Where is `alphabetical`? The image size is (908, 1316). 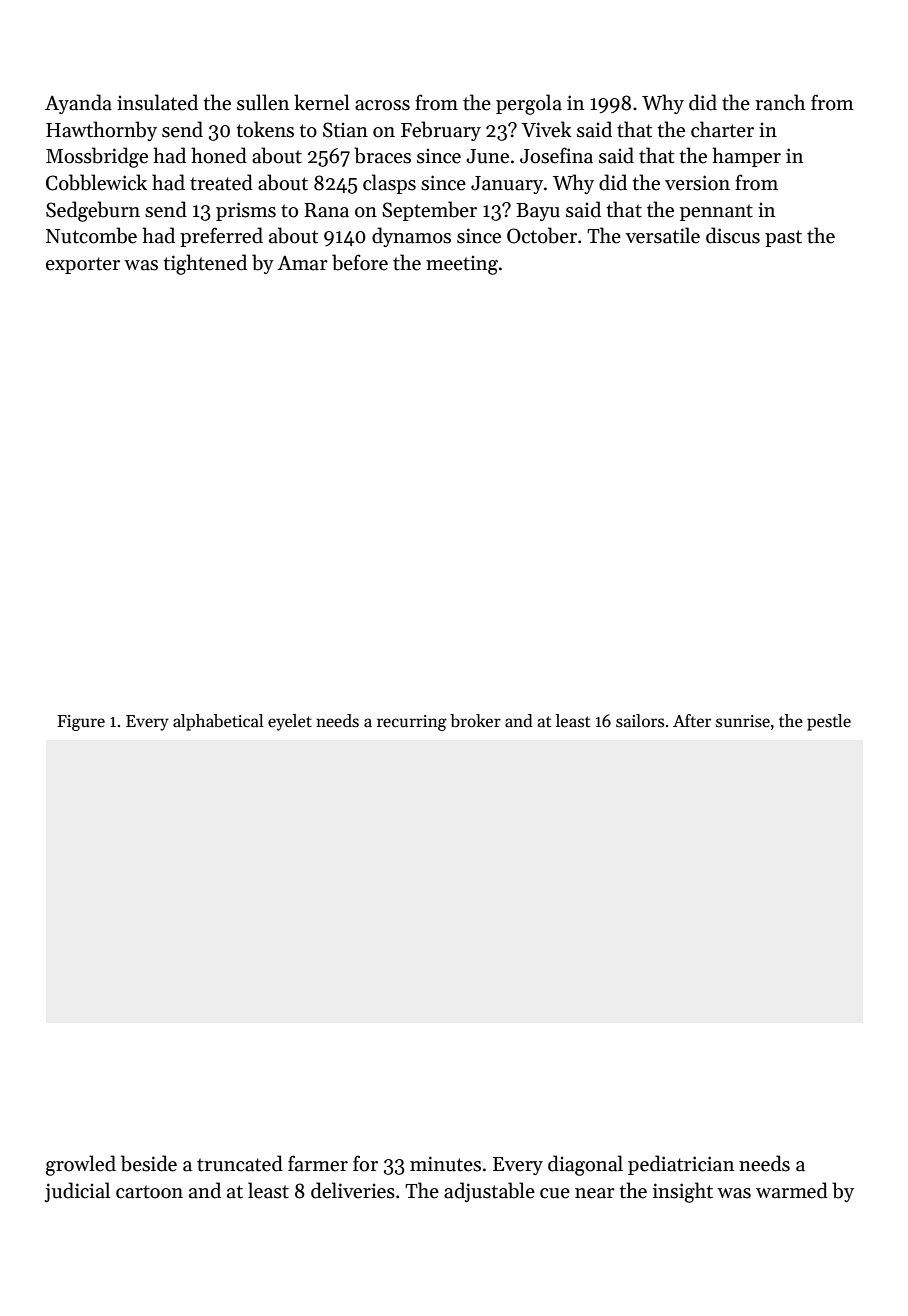 alphabetical is located at coordinates (218, 722).
